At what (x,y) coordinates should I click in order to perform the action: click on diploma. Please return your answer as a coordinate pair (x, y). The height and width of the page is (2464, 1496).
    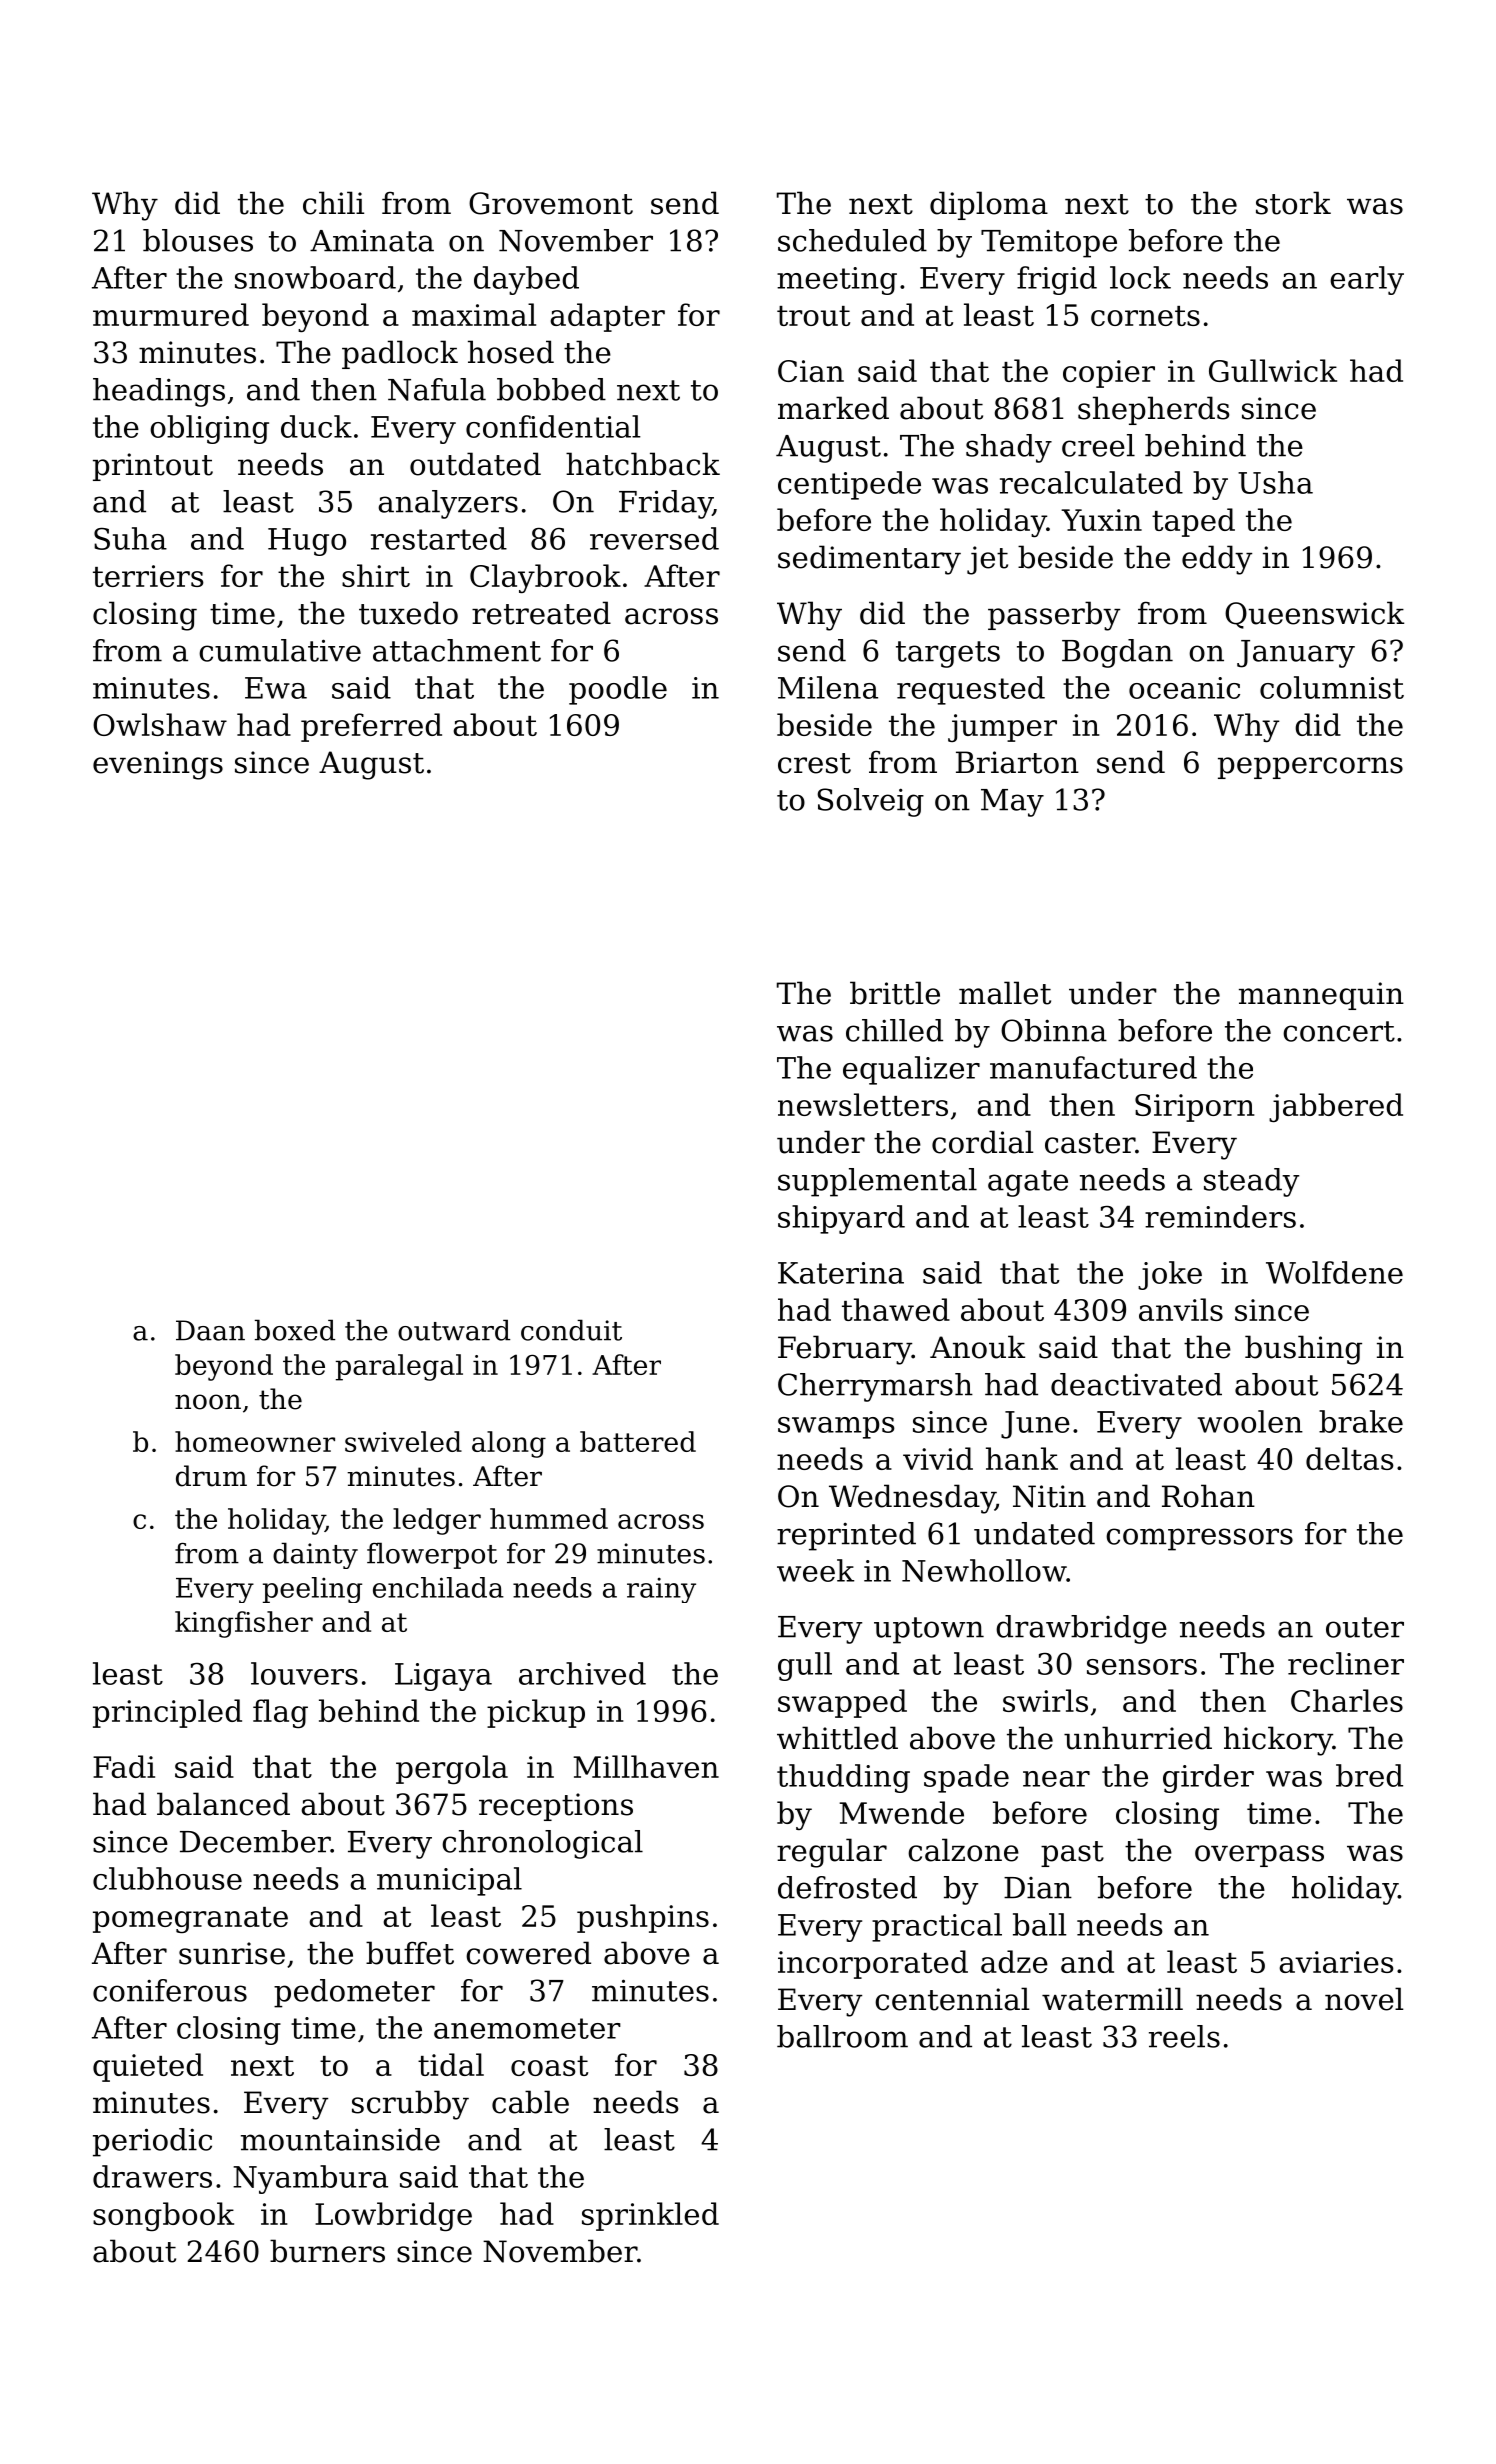
    Looking at the image, I should click on (989, 205).
